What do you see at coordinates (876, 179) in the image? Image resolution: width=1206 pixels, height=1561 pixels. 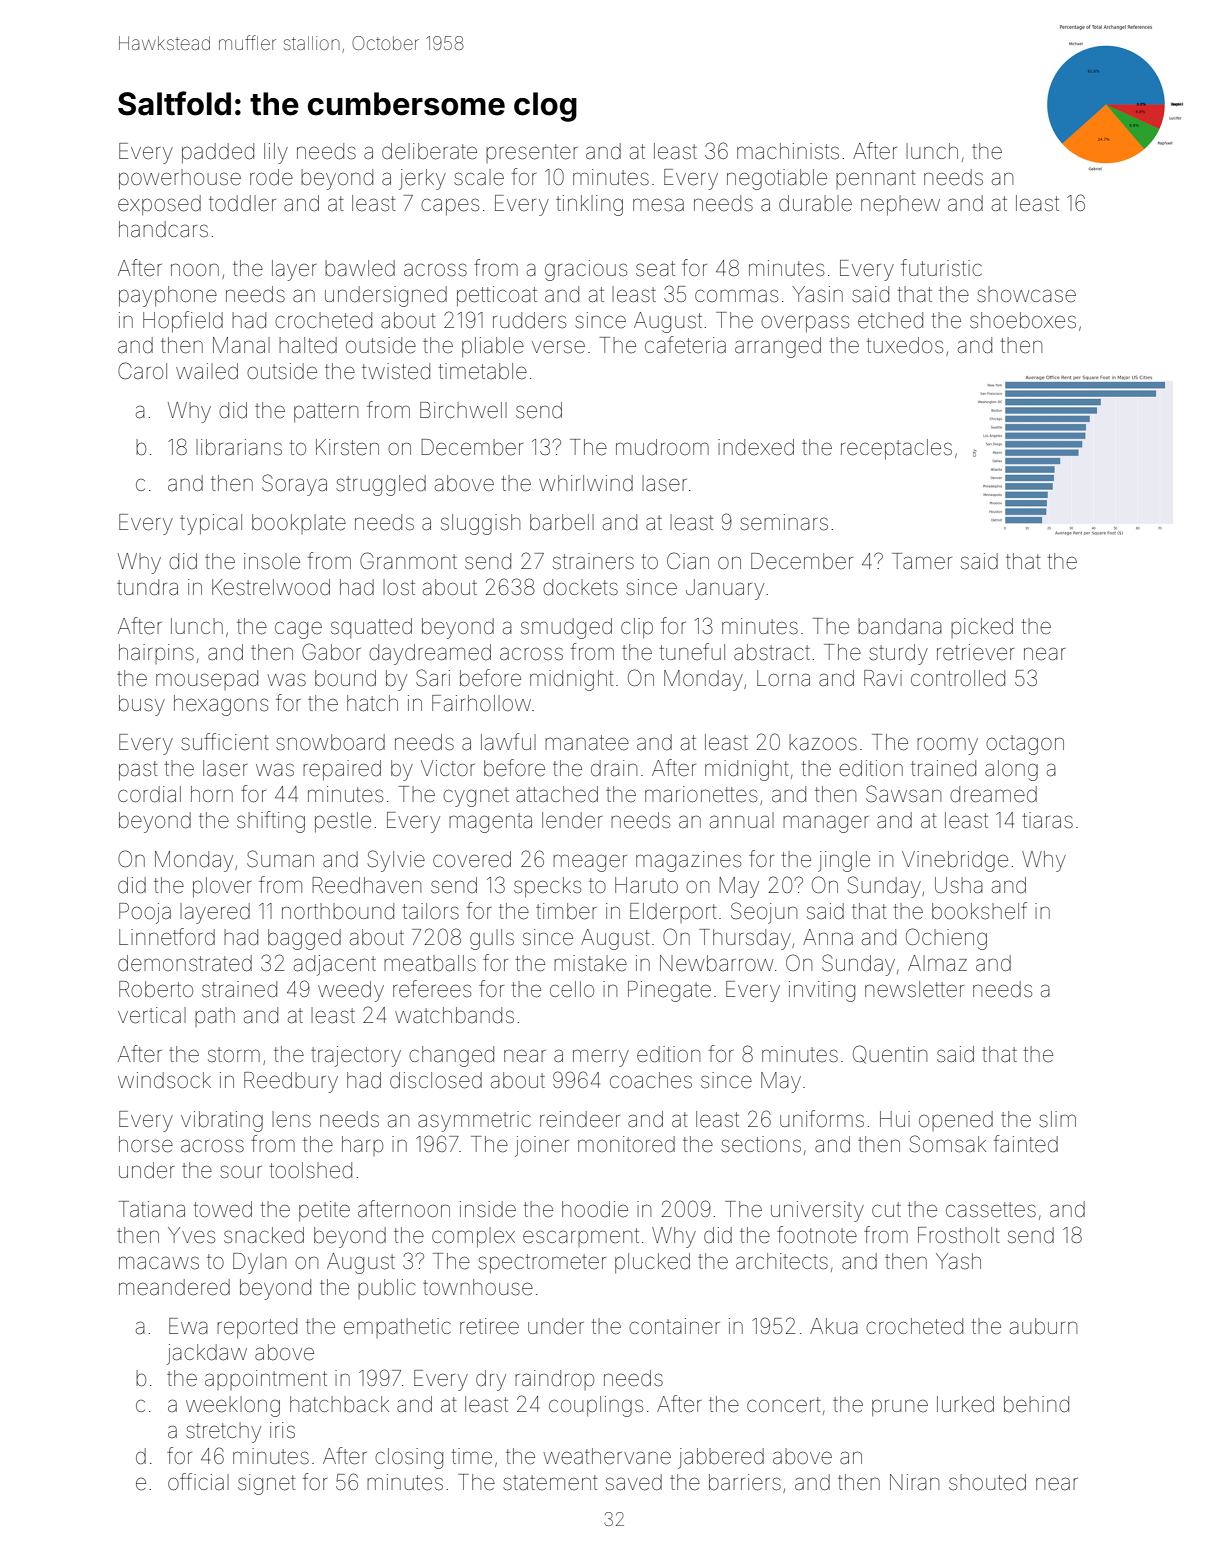 I see `pennant` at bounding box center [876, 179].
